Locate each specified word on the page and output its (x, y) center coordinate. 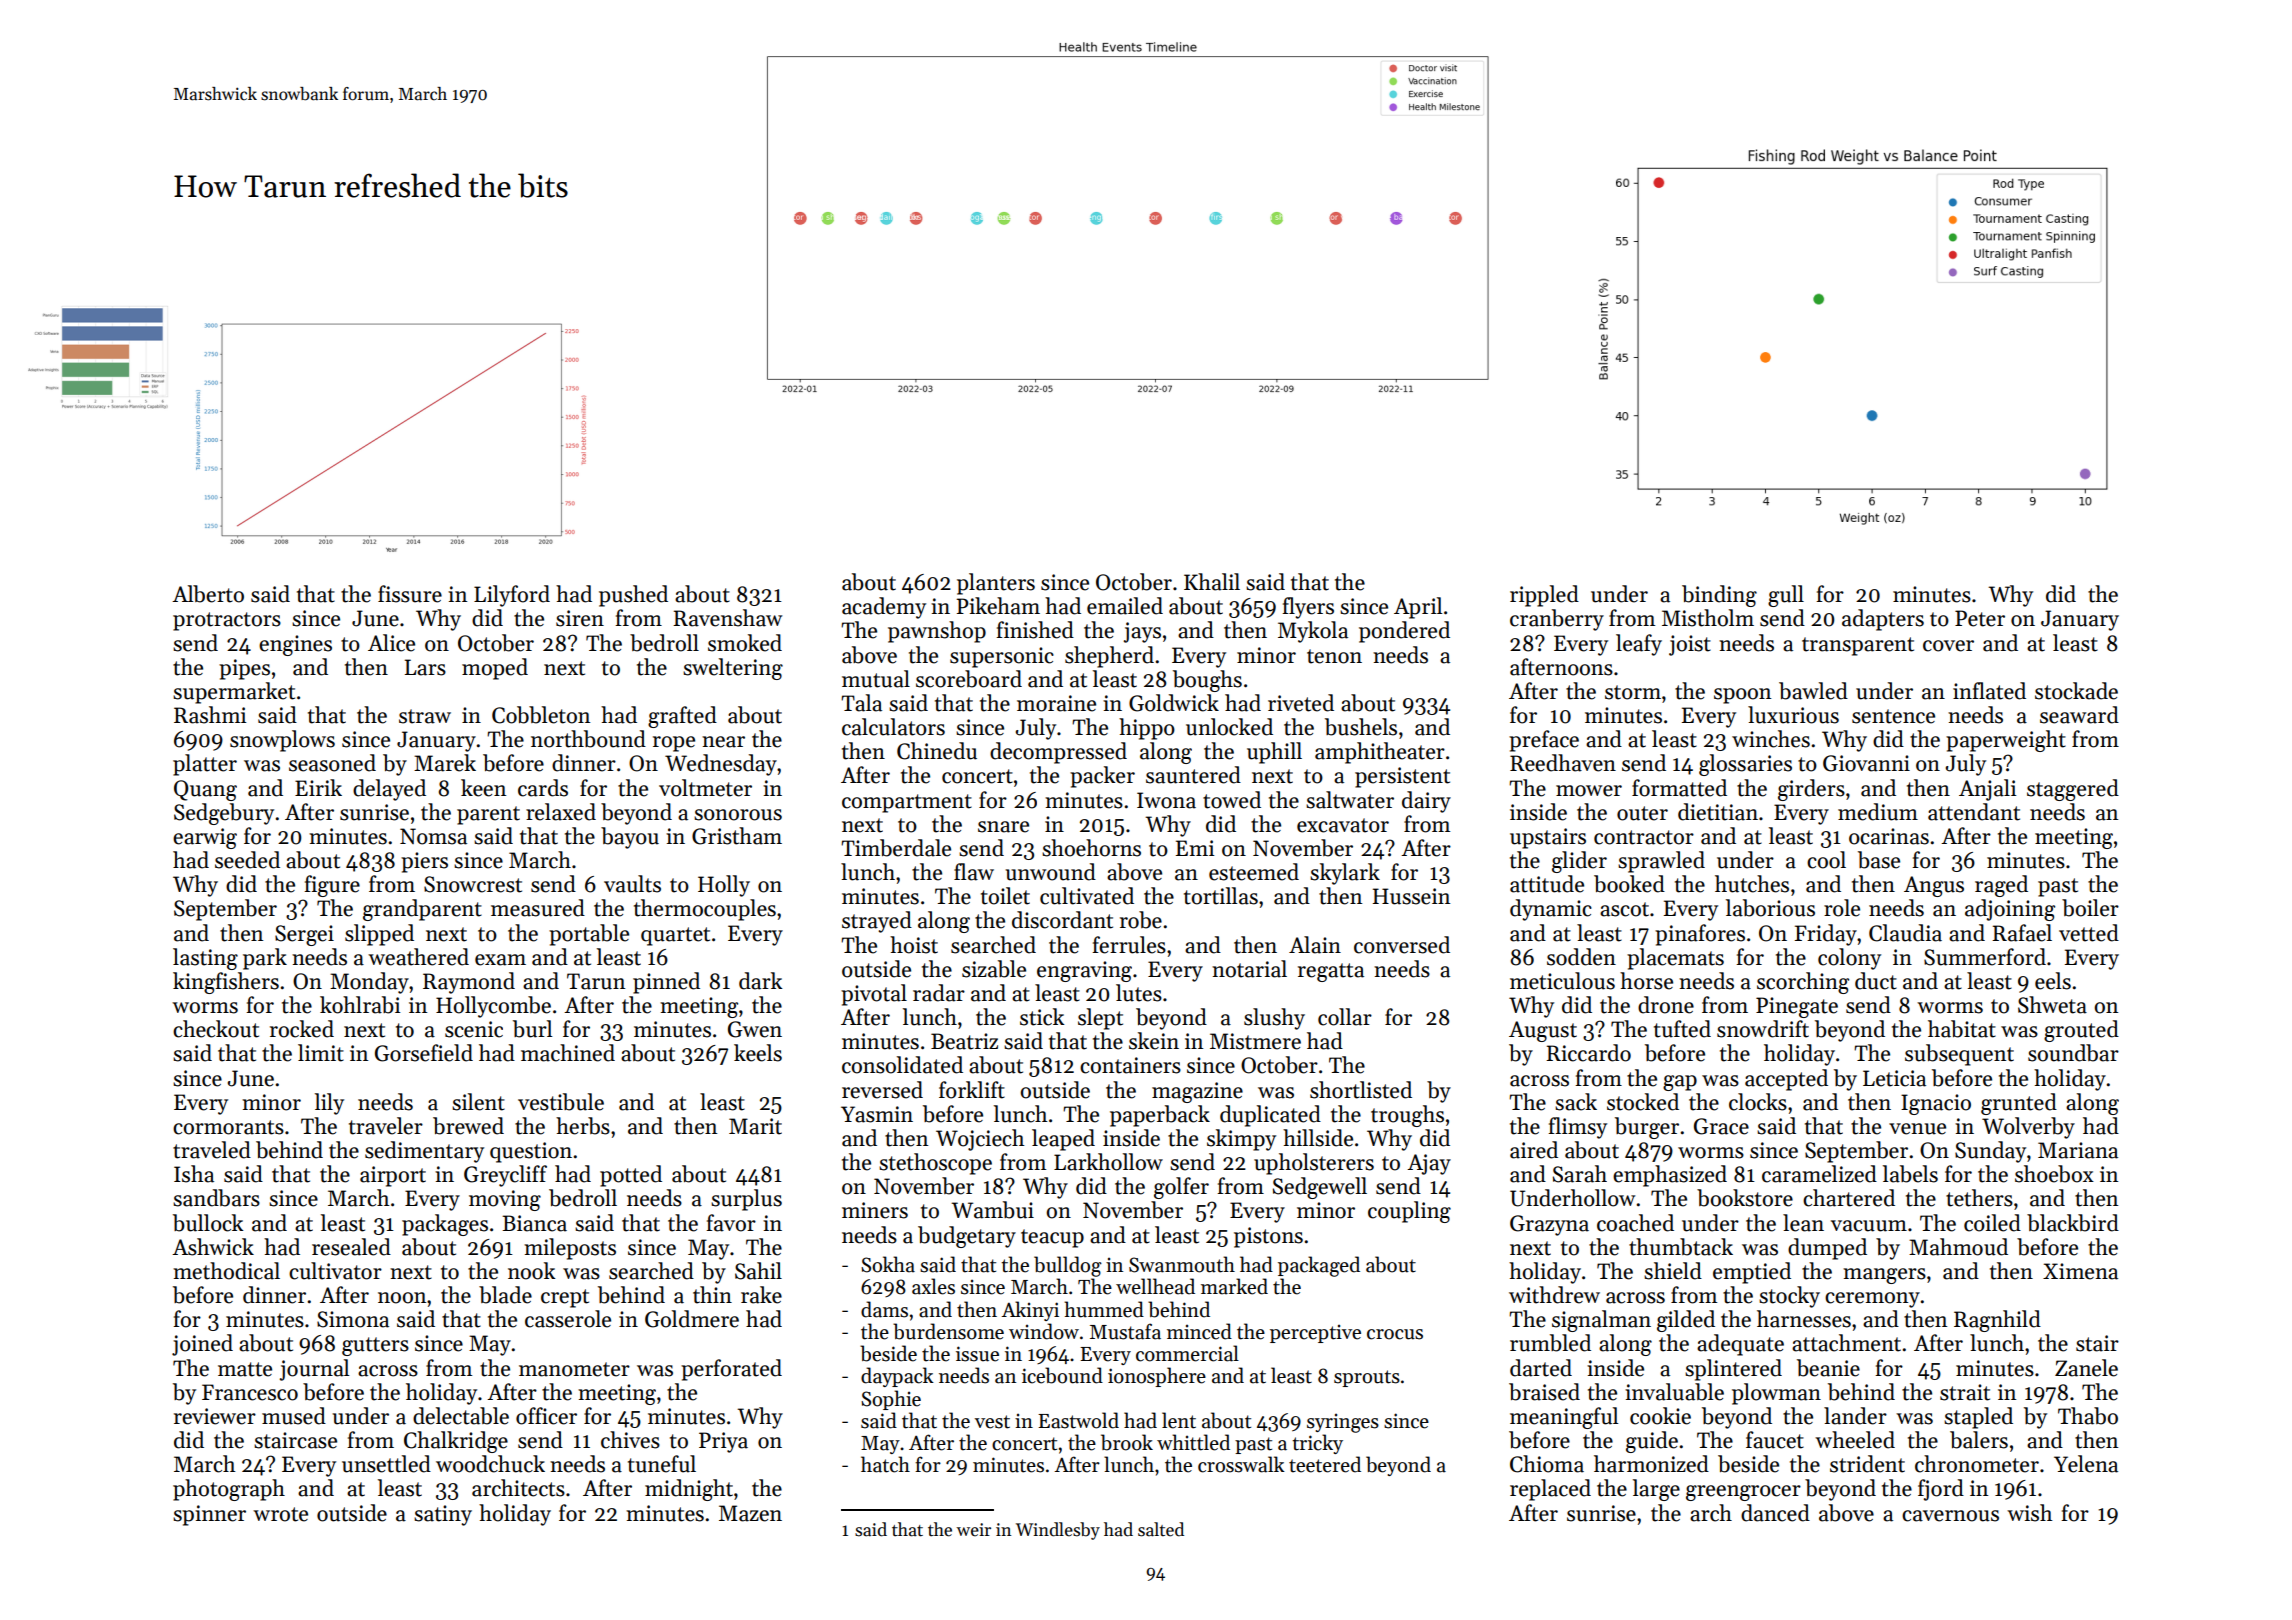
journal (314, 1370)
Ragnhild (1997, 1321)
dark (760, 981)
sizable (994, 969)
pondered (1404, 632)
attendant (1974, 812)
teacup (1052, 1238)
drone (1666, 1005)
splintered (1733, 1370)
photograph (229, 1490)
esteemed (1254, 872)
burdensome (948, 1331)
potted (631, 1176)
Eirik (318, 787)
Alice (391, 643)
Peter (1980, 618)
